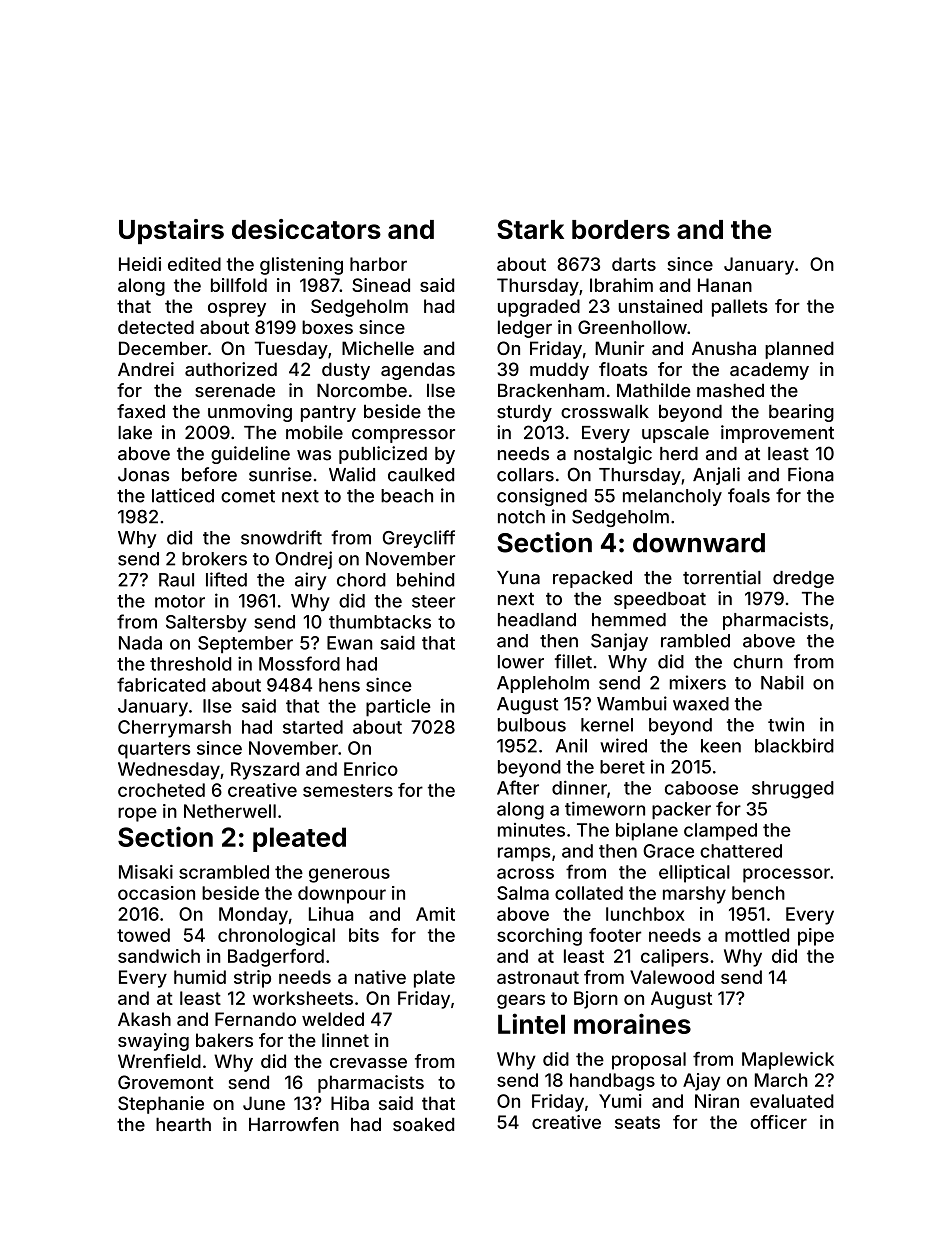 This page has width=952, height=1233. What do you see at coordinates (371, 769) in the page?
I see `Enrico` at bounding box center [371, 769].
